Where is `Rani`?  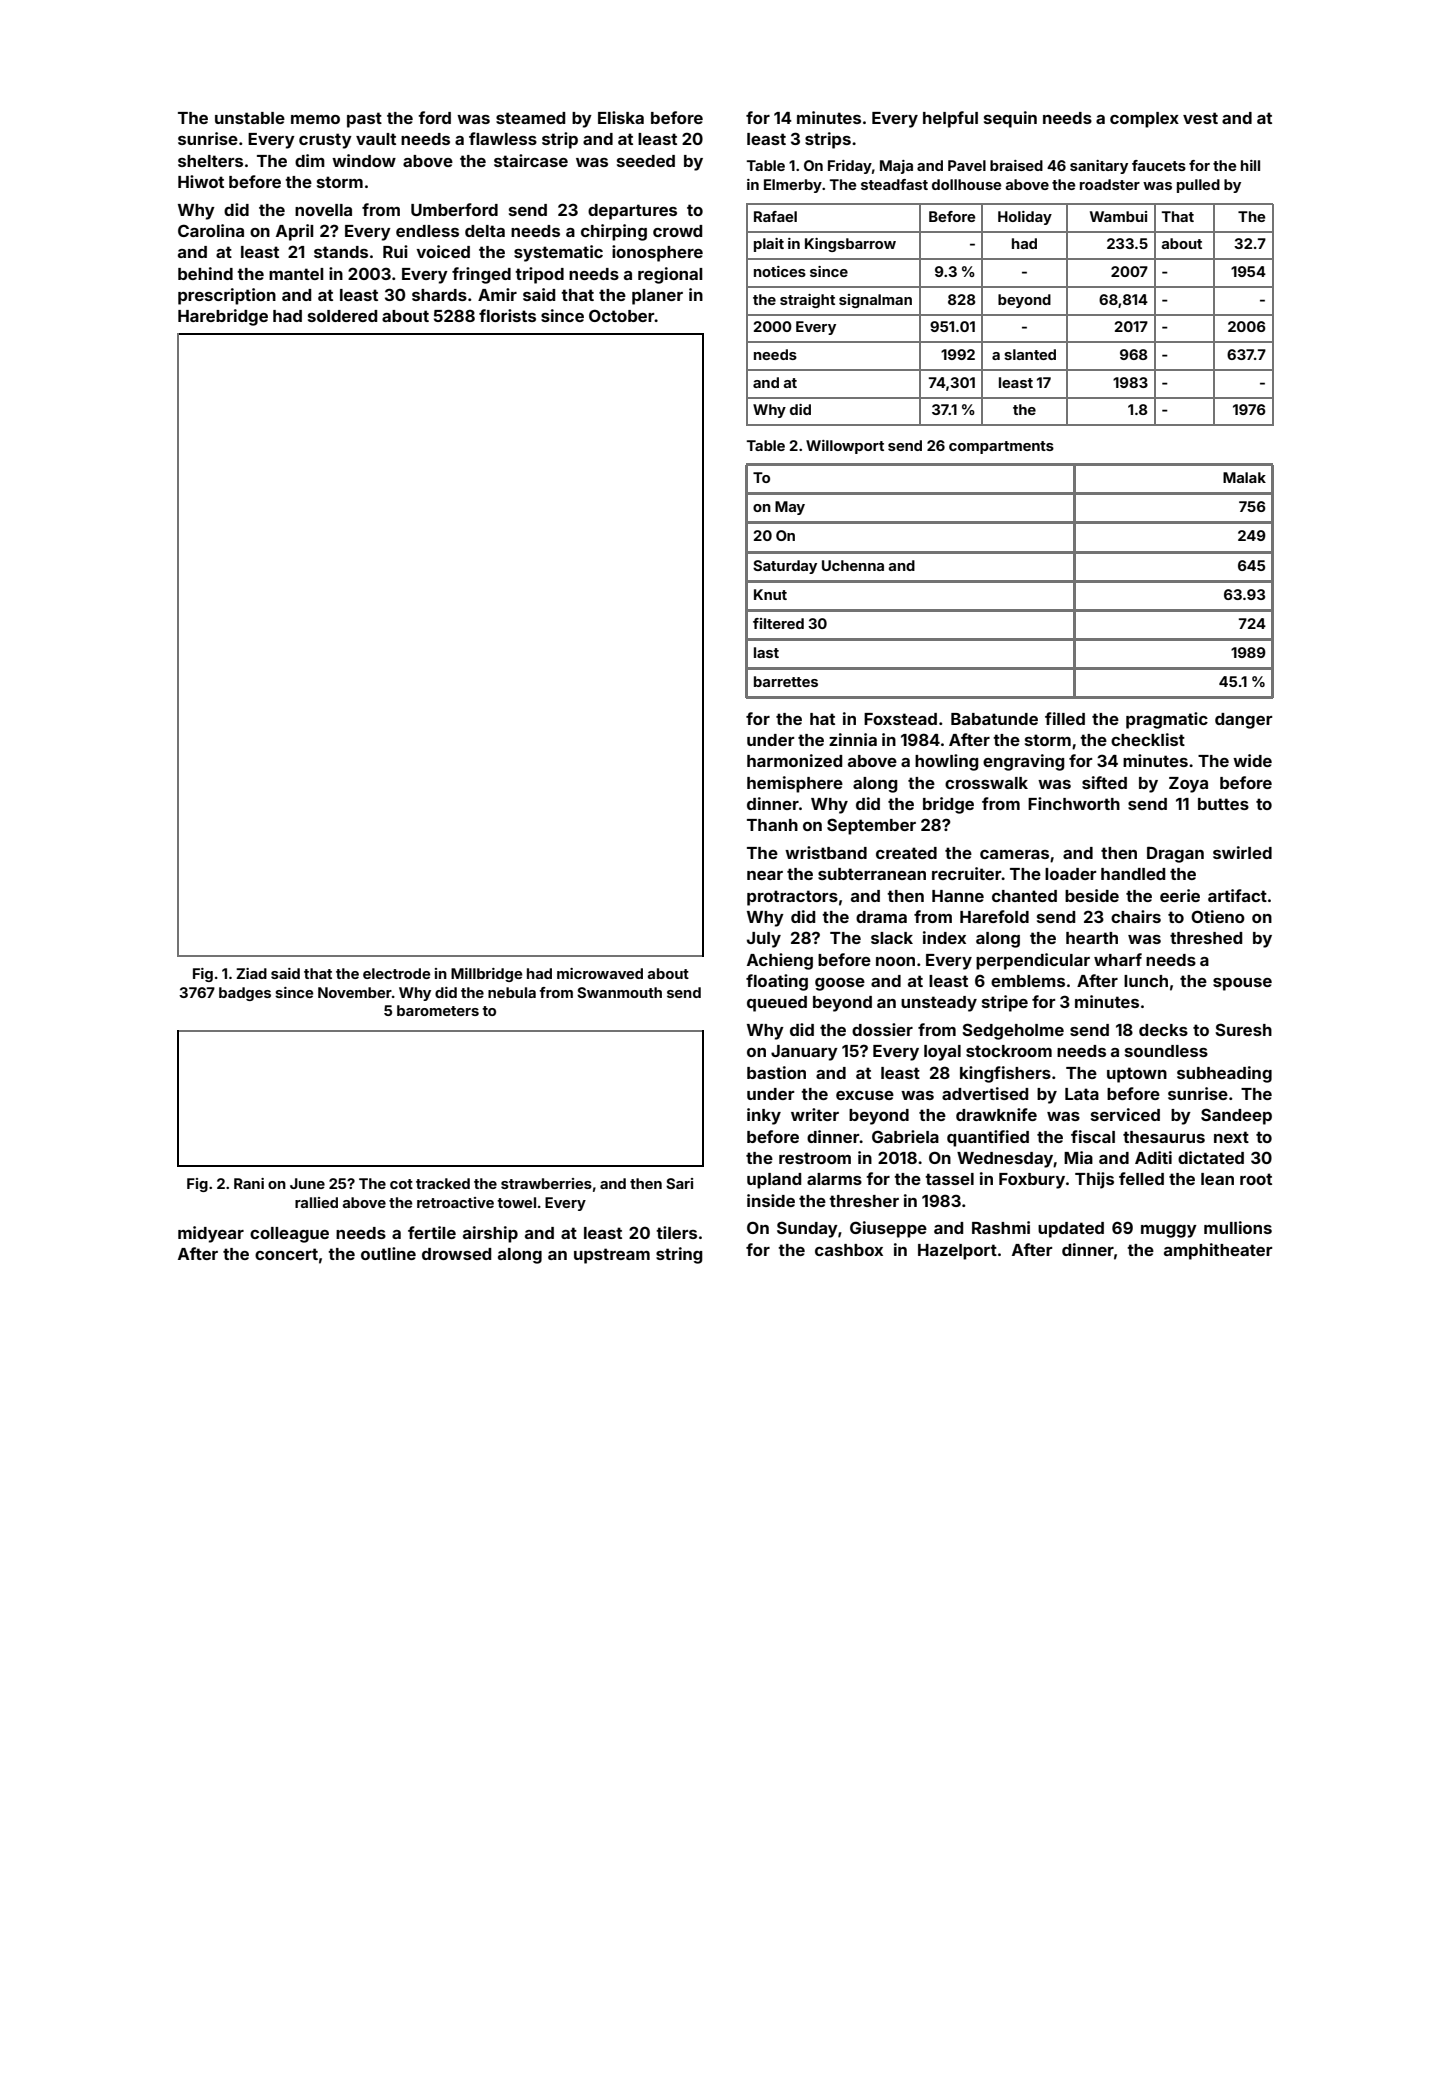
Rani is located at coordinates (249, 1183).
